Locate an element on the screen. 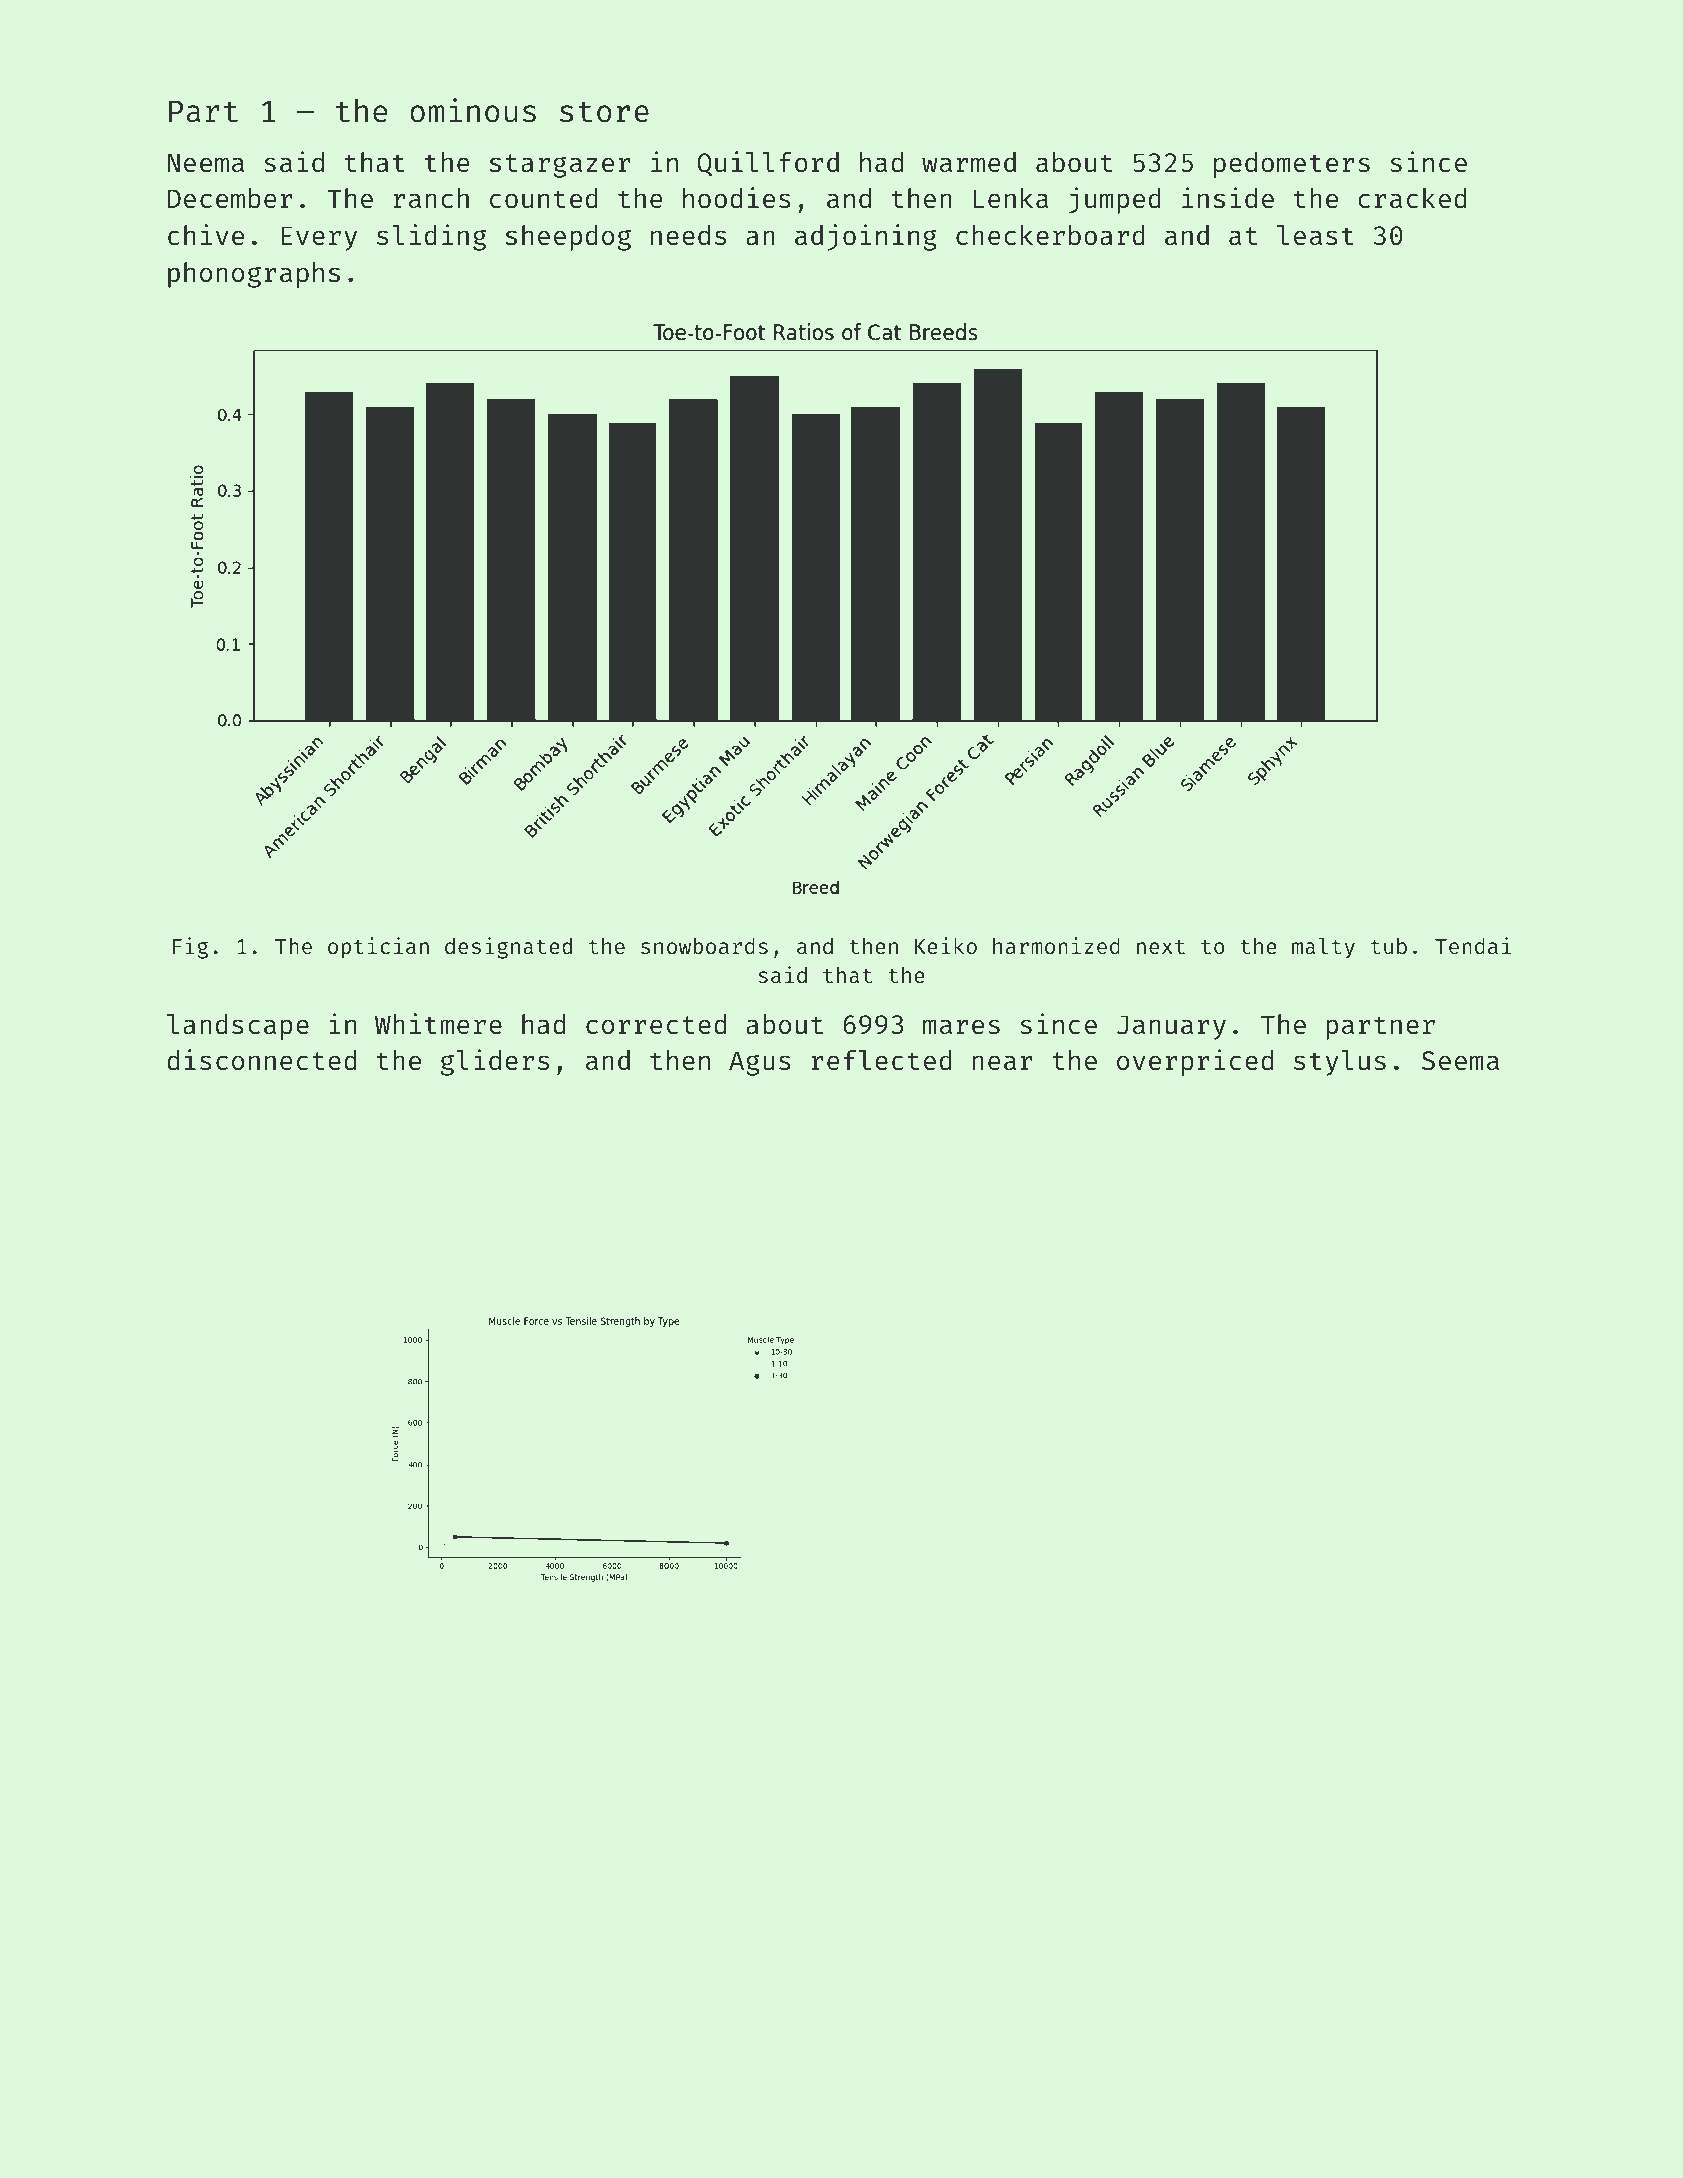 This screenshot has height=2178, width=1683. designated is located at coordinates (508, 948).
